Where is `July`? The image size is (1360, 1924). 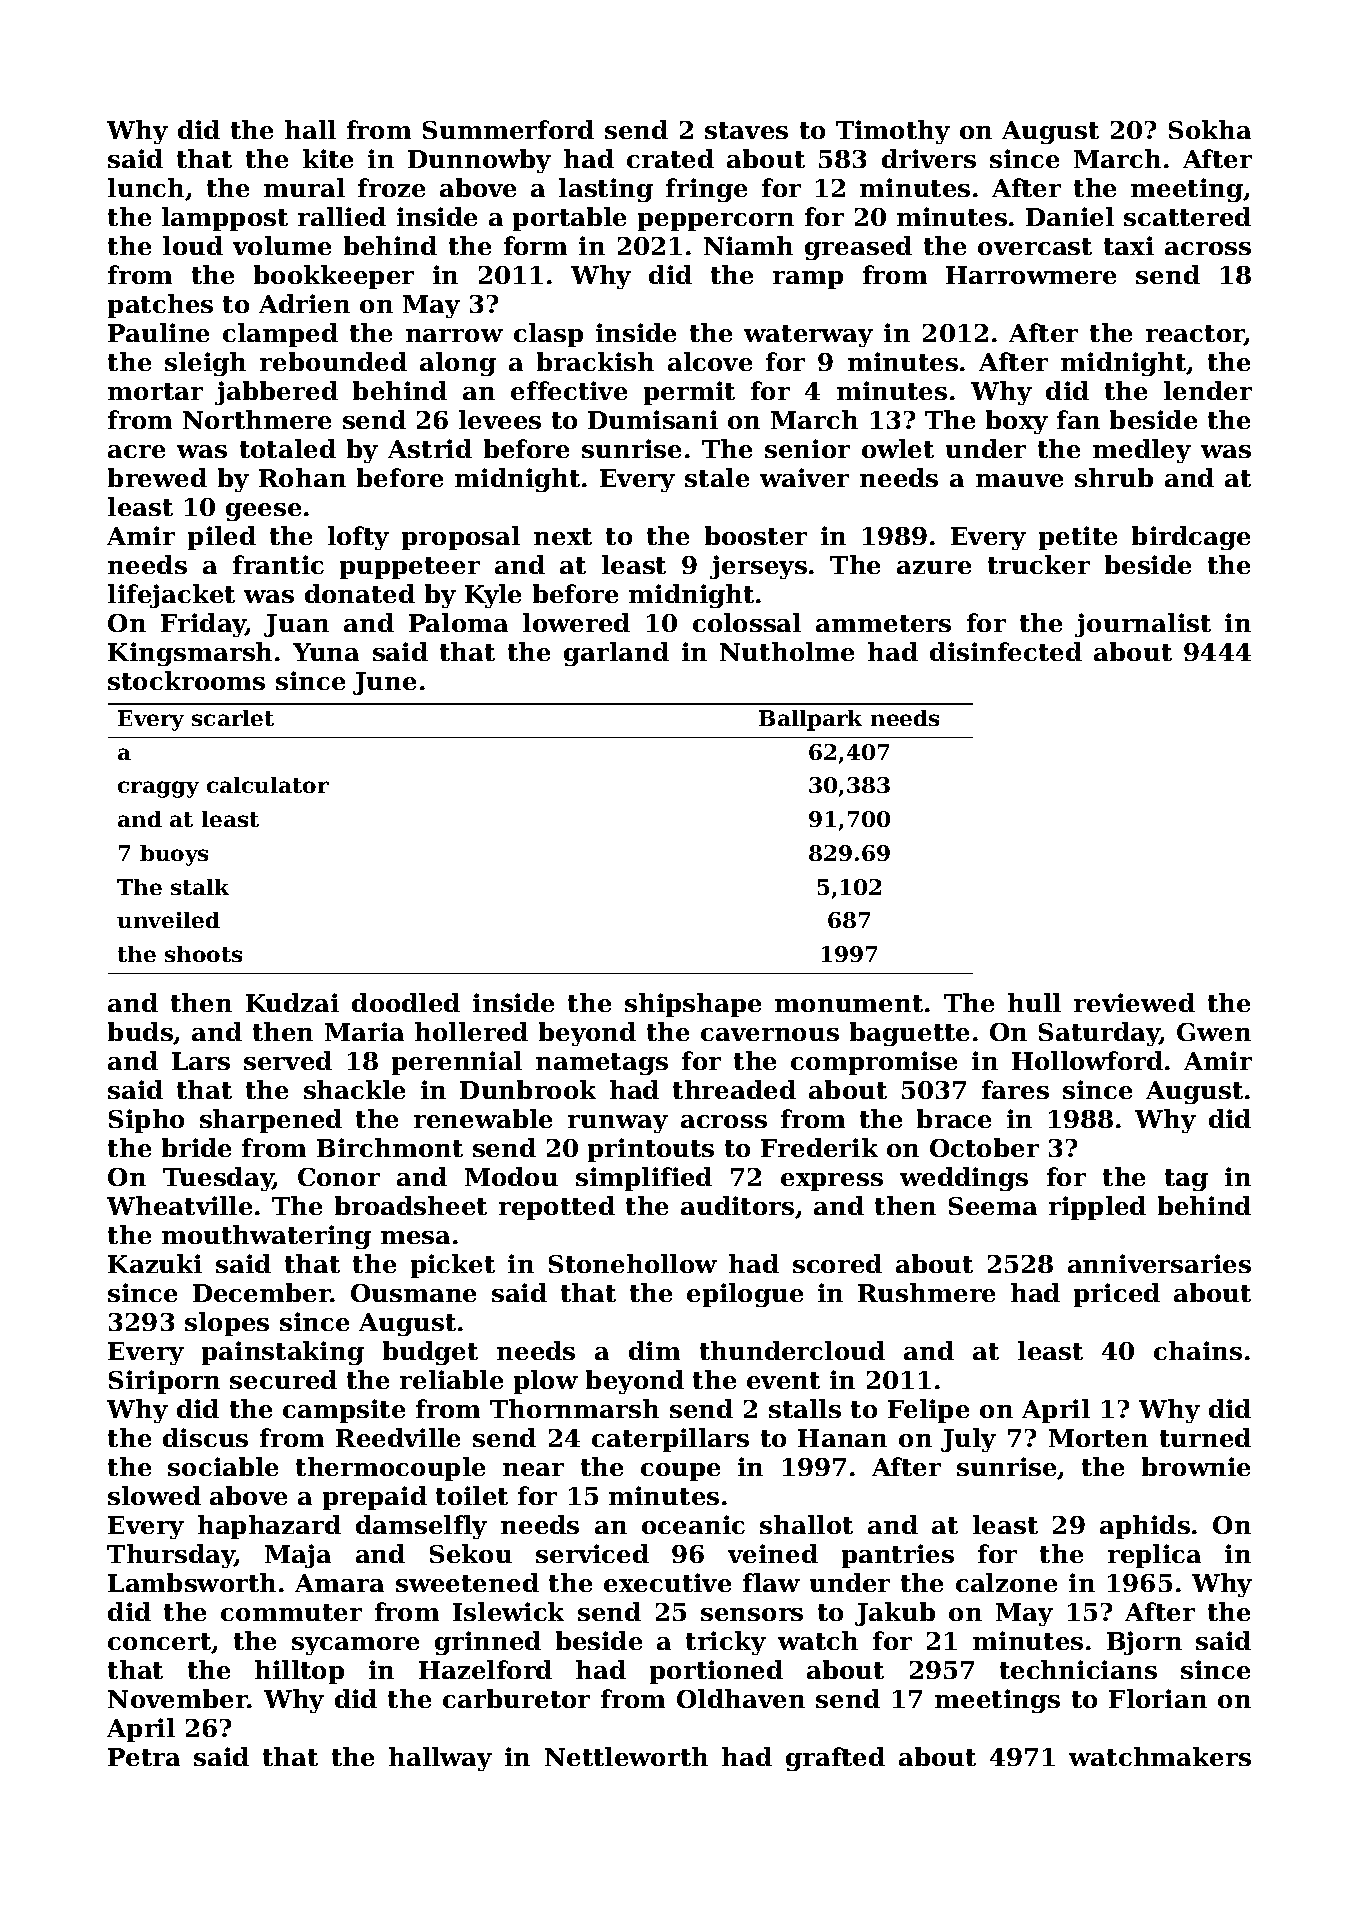 July is located at coordinates (968, 1440).
